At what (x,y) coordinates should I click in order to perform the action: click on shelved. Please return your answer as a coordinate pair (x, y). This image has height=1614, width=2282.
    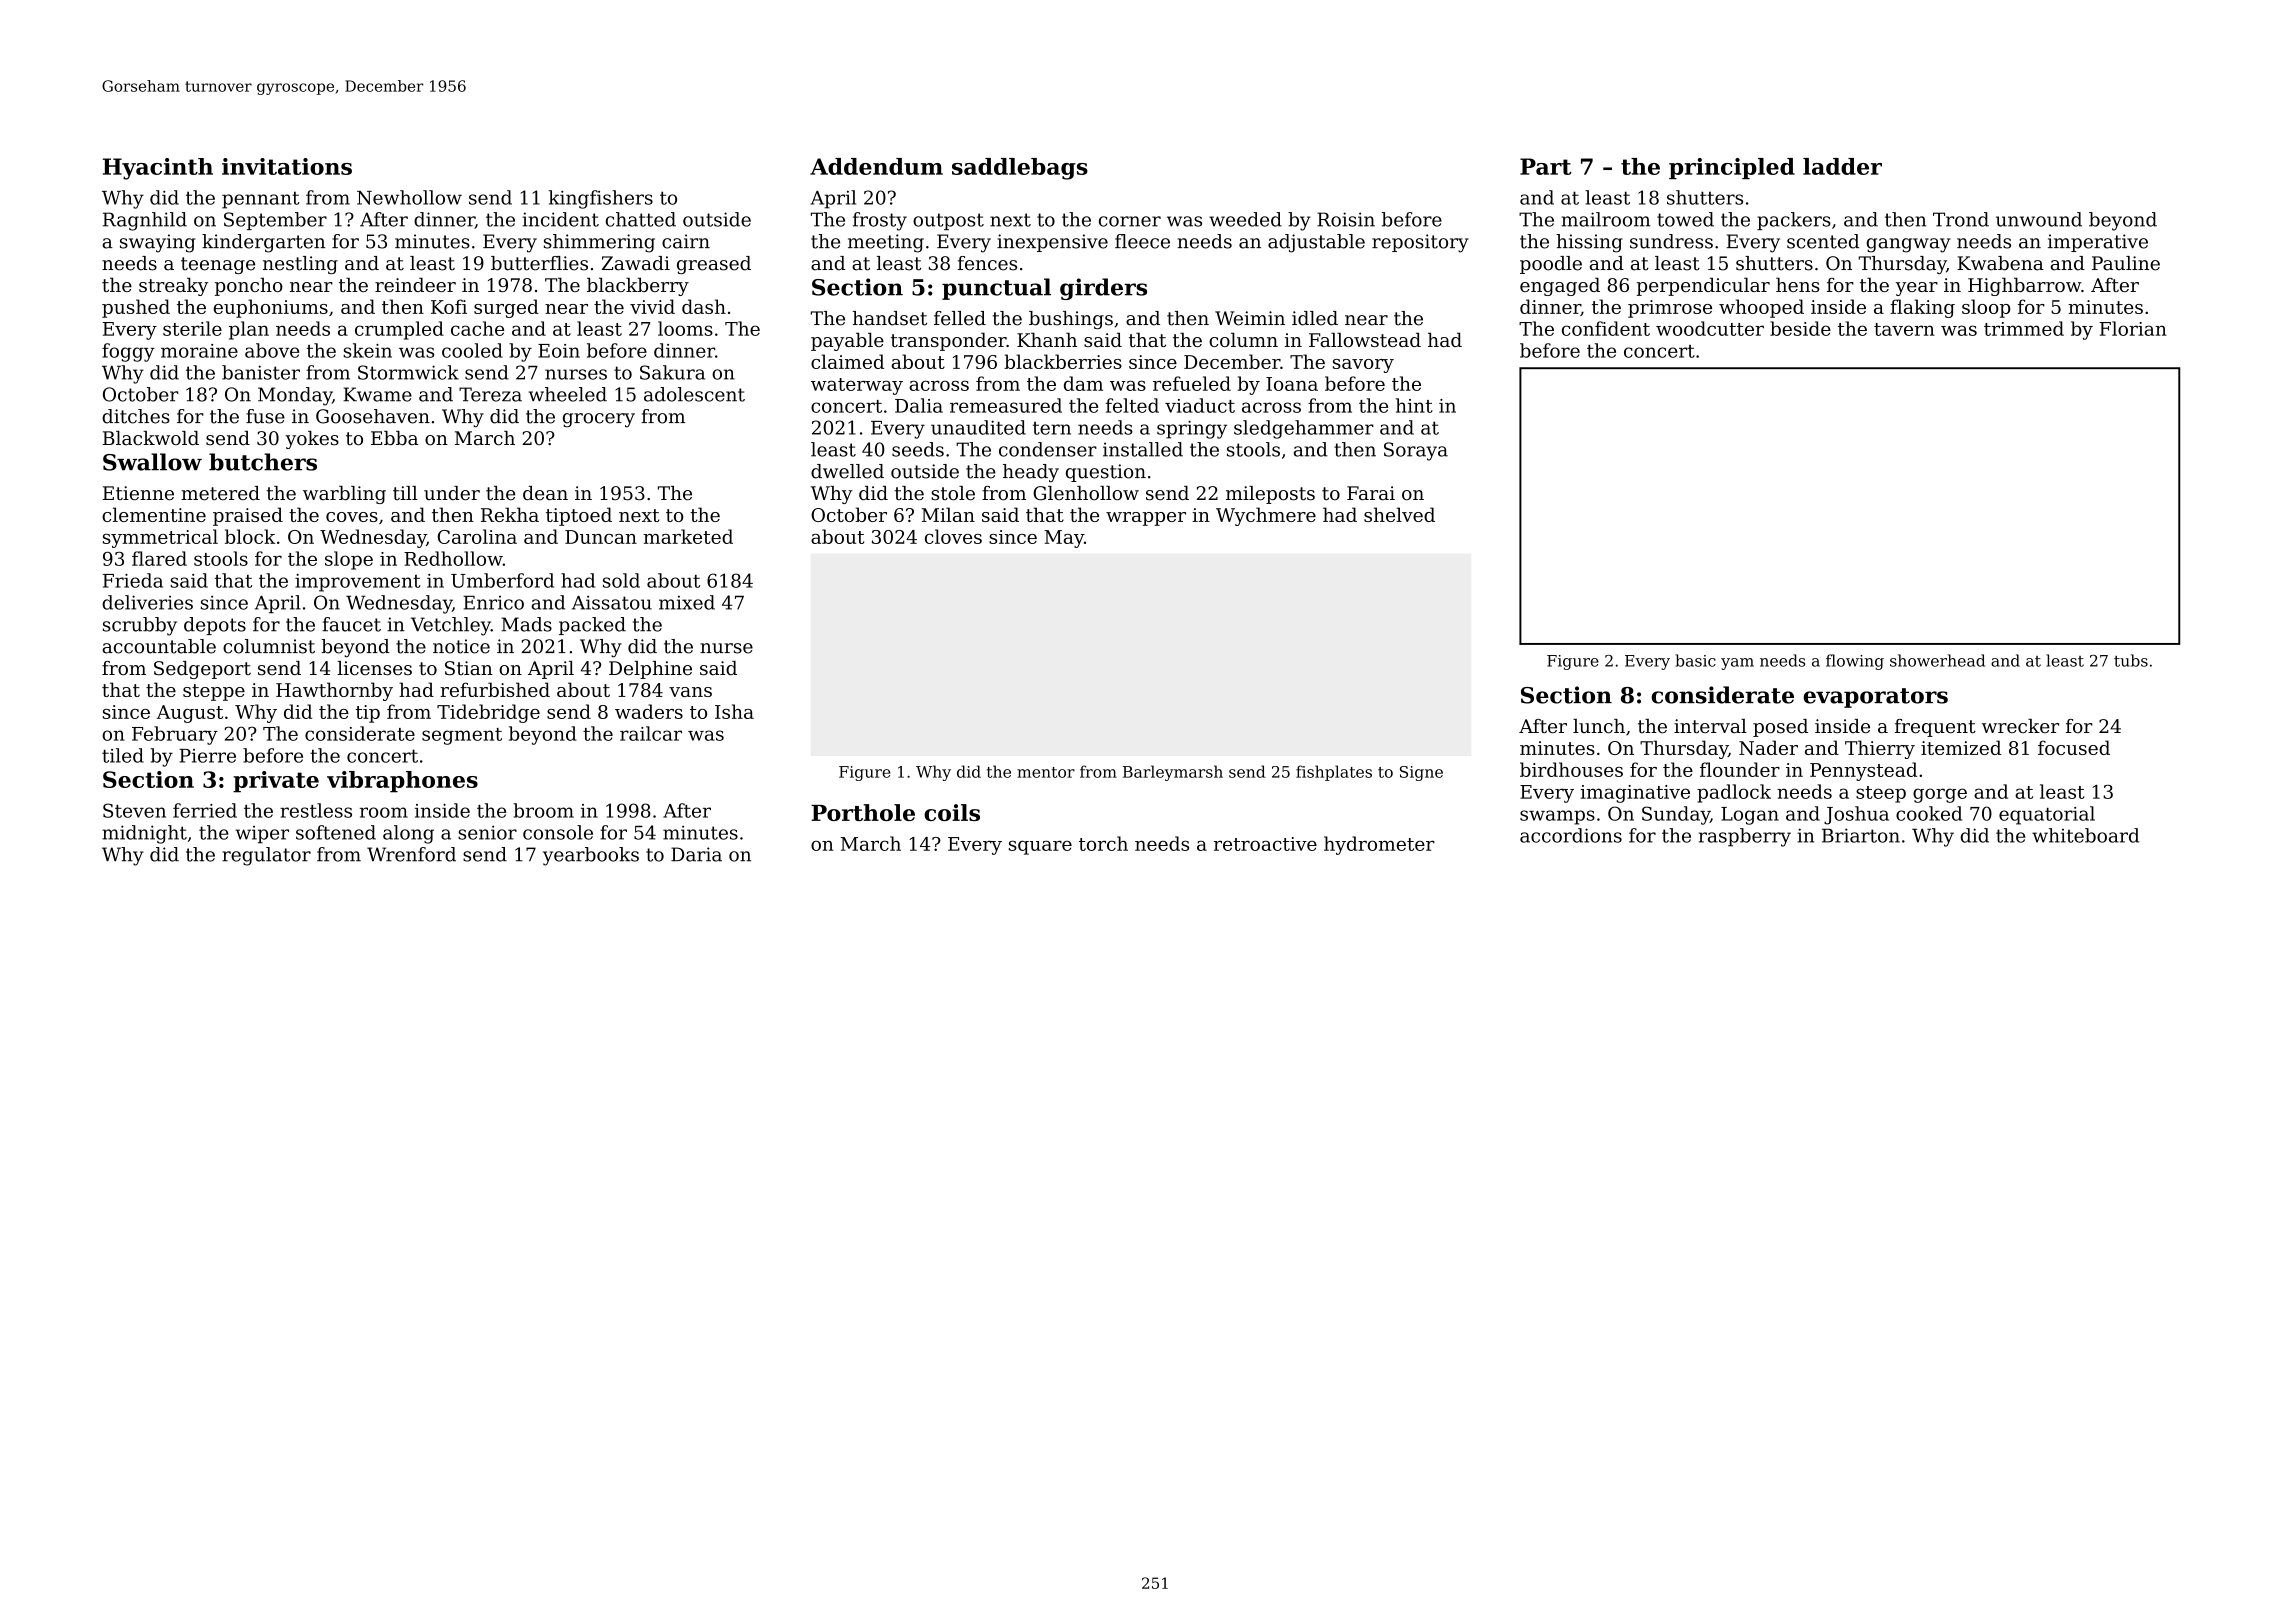
    Looking at the image, I should click on (1399, 514).
